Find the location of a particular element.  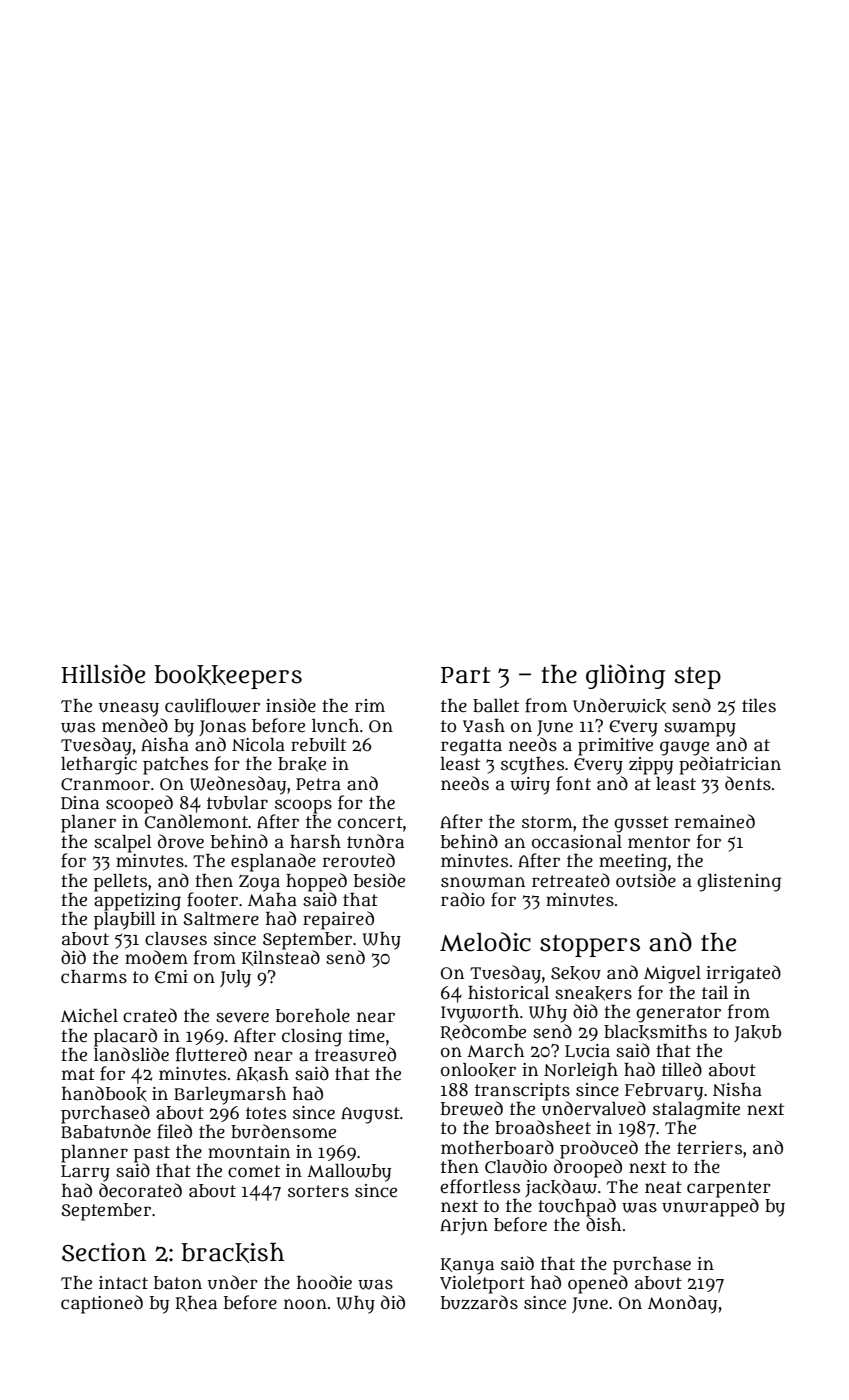

sorters is located at coordinates (318, 1191).
